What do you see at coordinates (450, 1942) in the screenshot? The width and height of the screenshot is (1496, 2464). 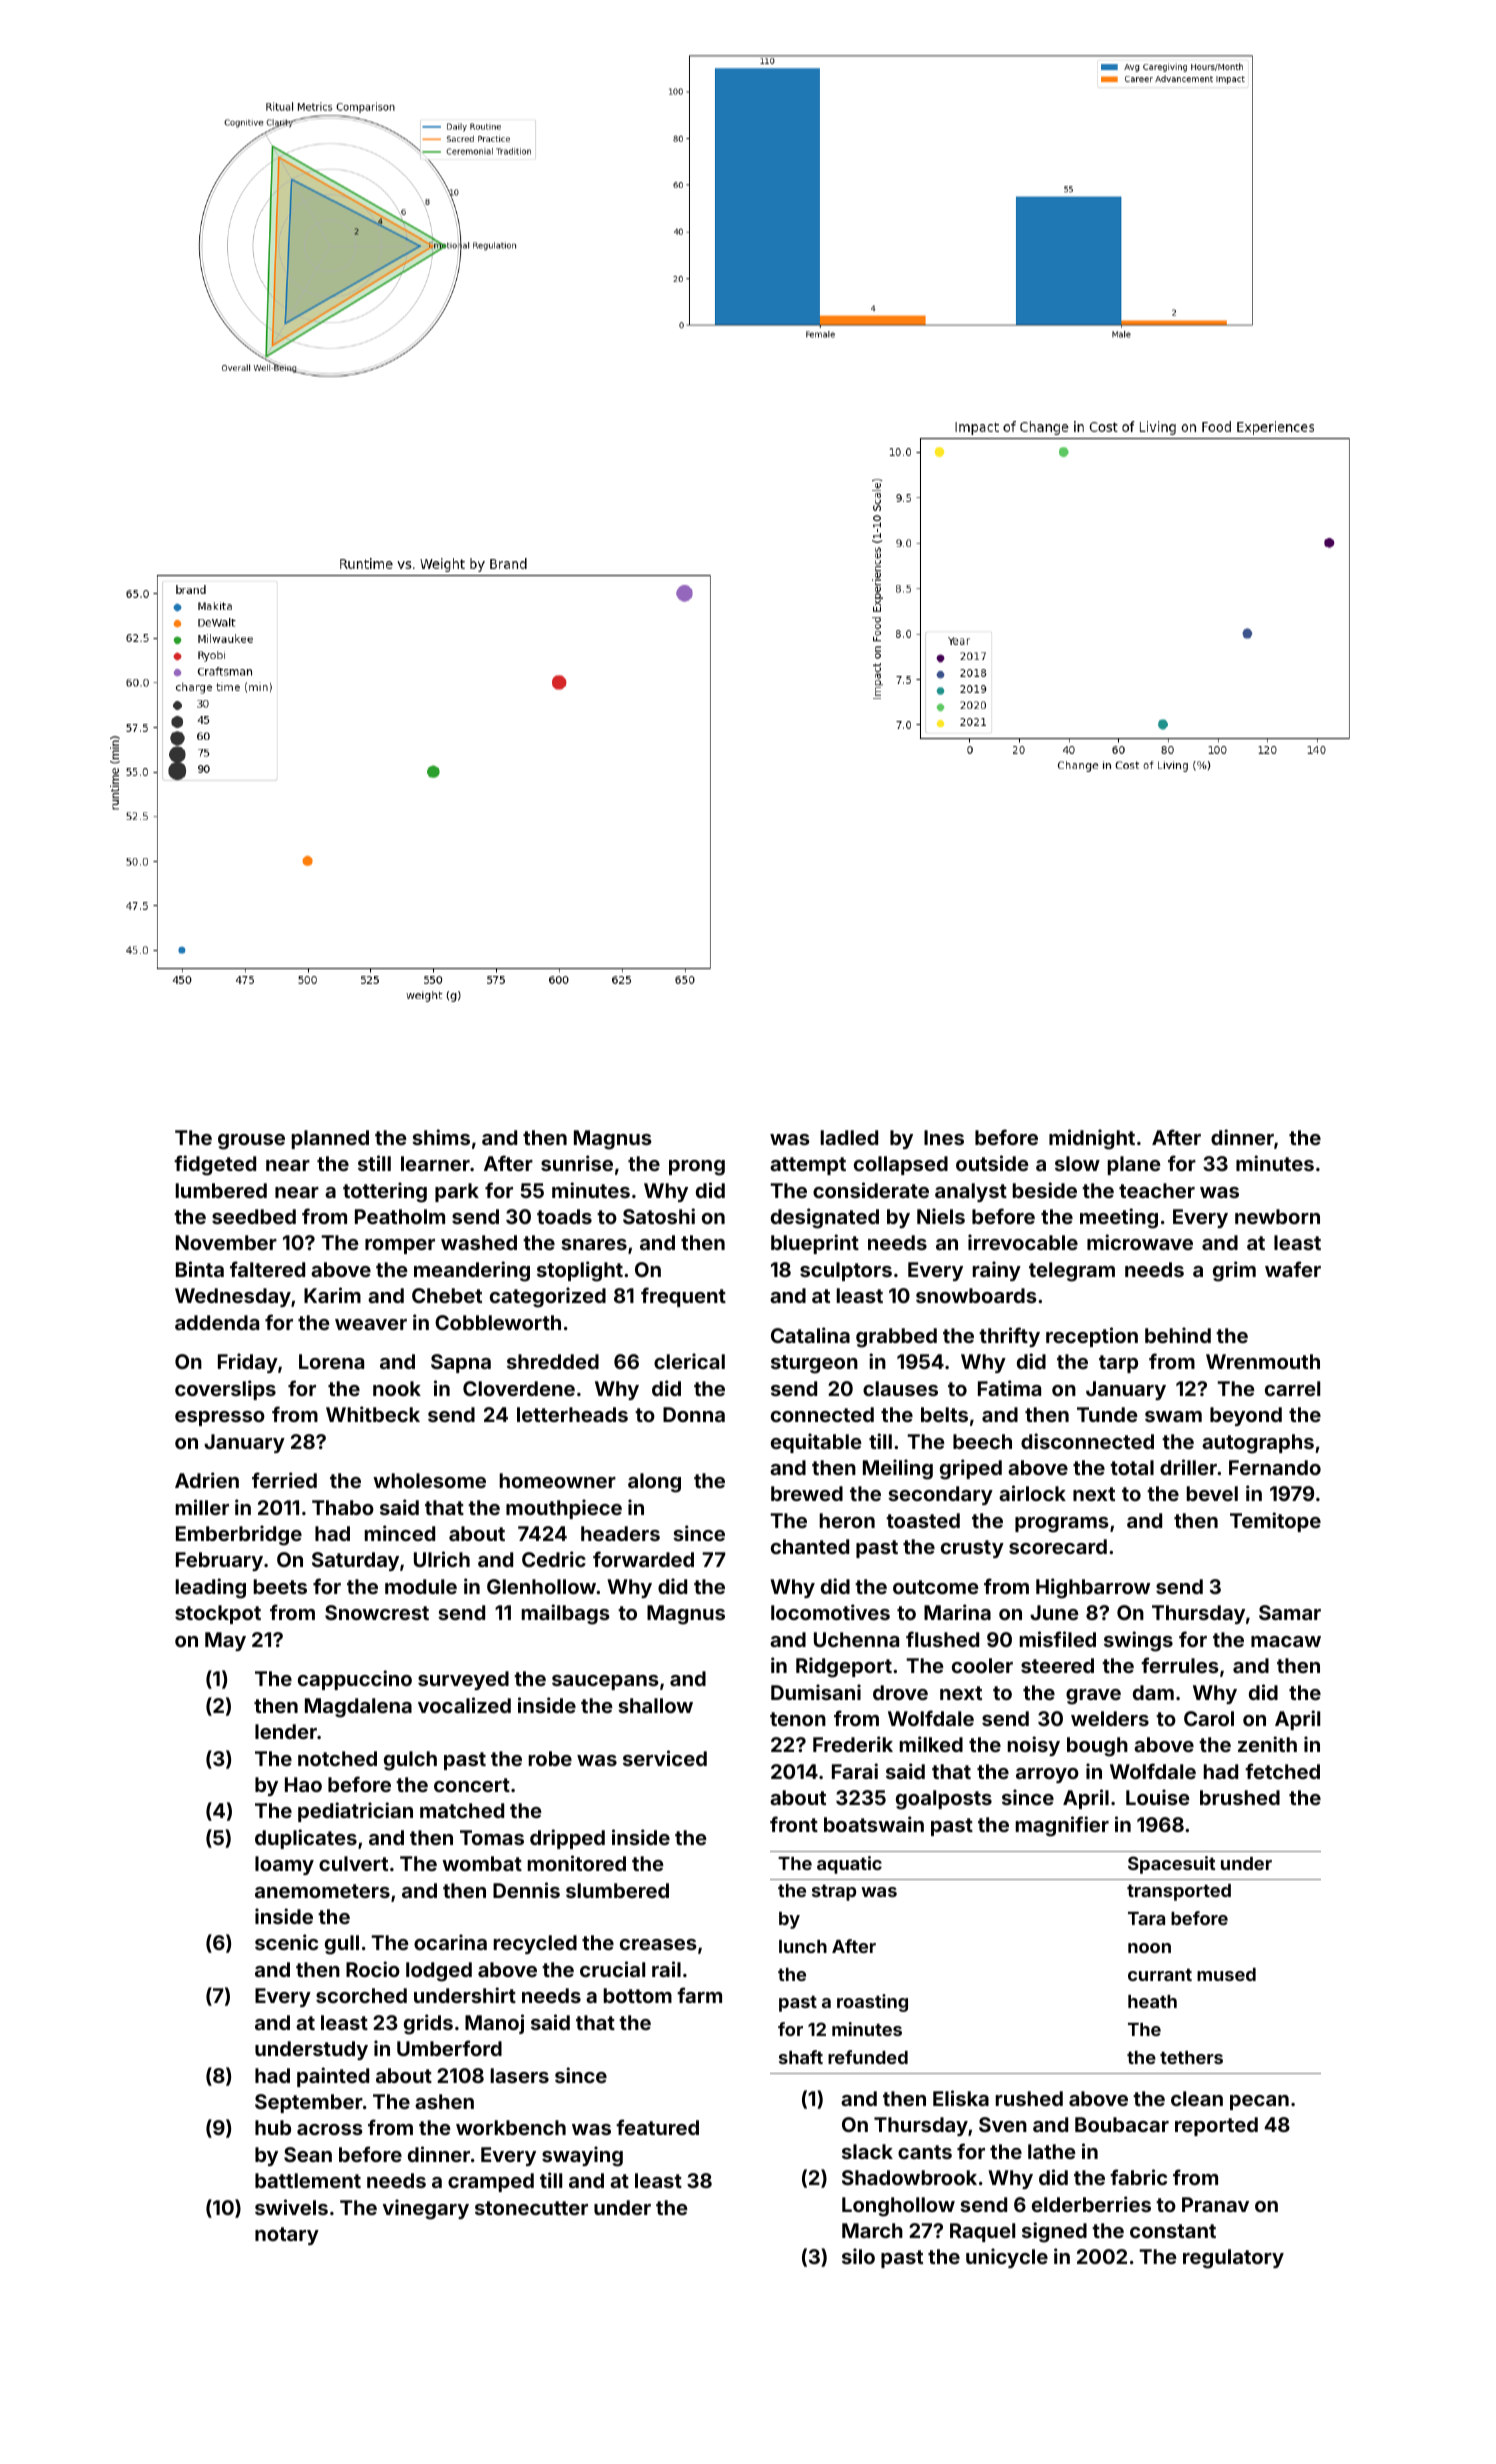 I see `ocarina` at bounding box center [450, 1942].
